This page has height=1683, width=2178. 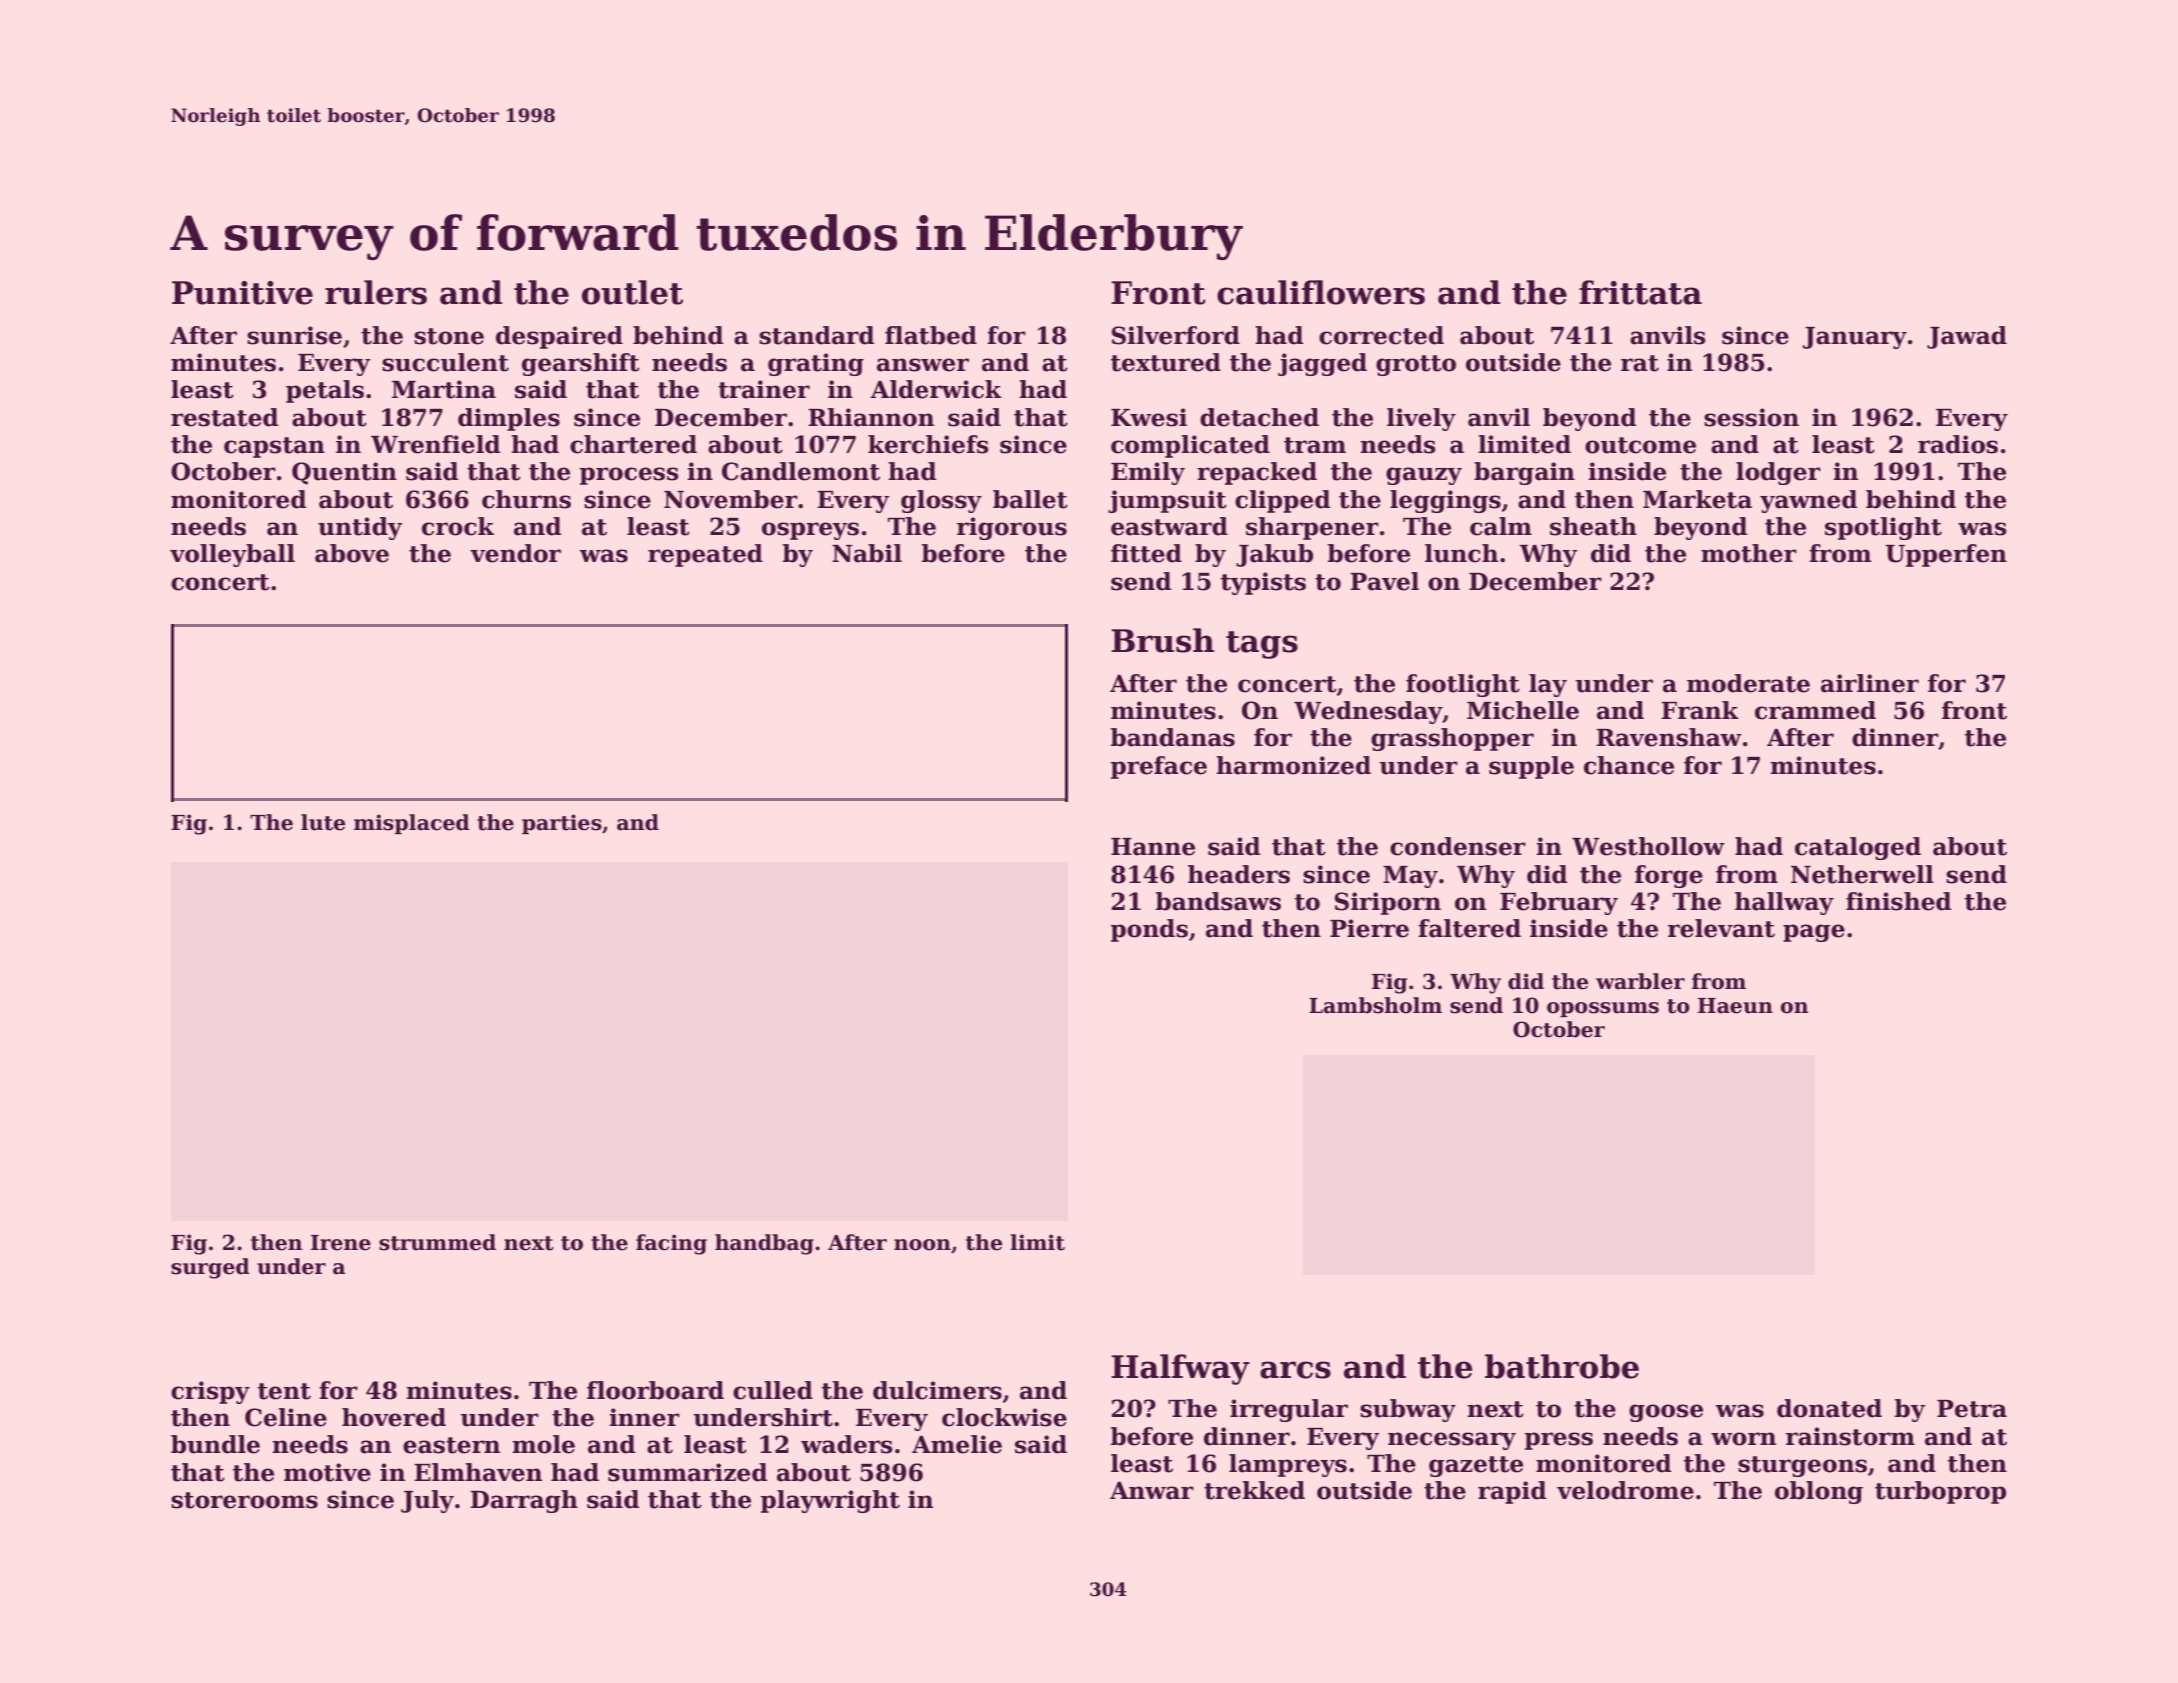 I want to click on crispy, so click(x=210, y=1392).
